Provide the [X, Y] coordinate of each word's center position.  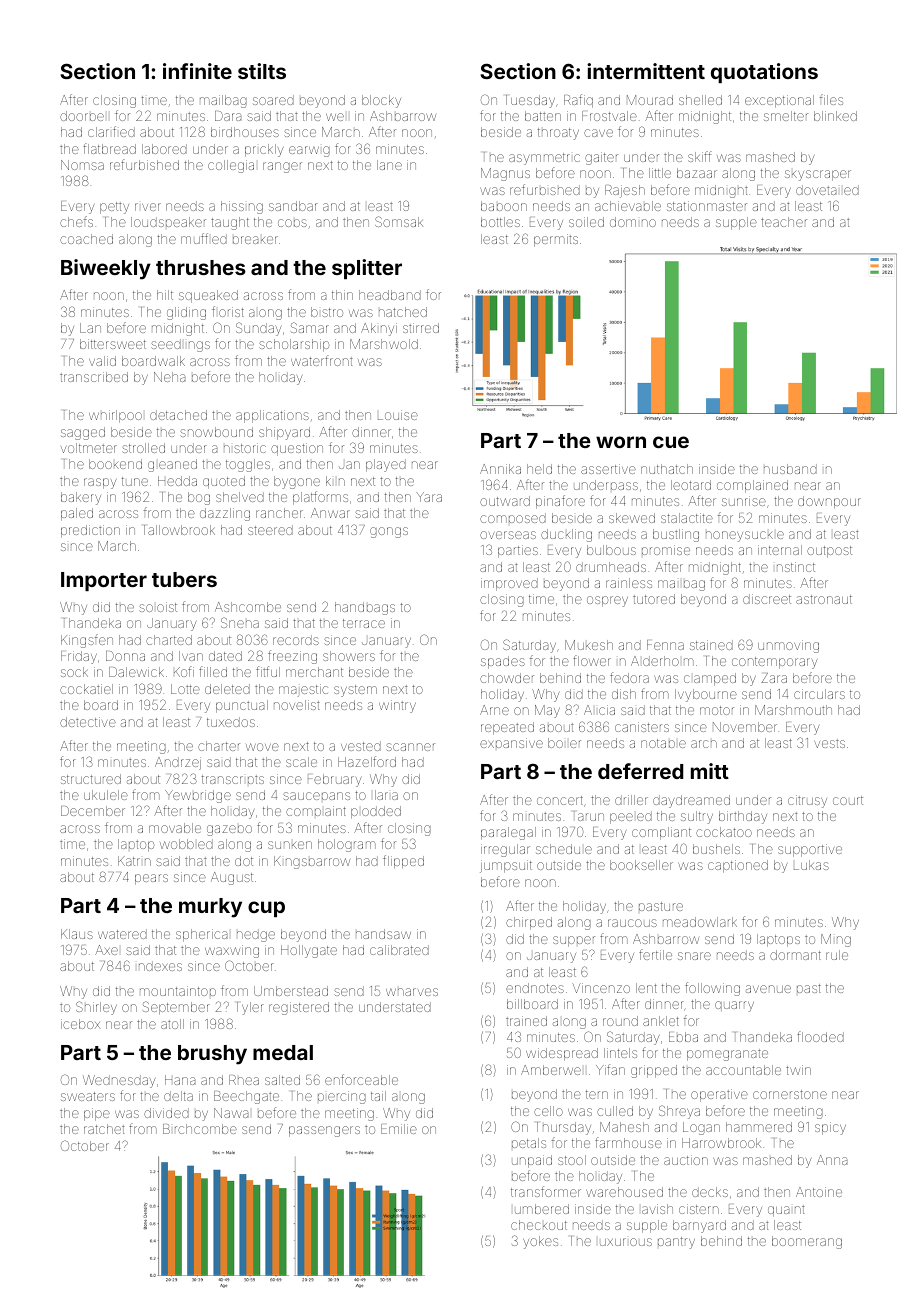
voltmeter [89, 448]
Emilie [399, 1129]
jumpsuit [506, 866]
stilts [262, 71]
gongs [389, 532]
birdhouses [245, 132]
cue [671, 442]
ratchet [104, 1129]
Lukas [811, 865]
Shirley [96, 1008]
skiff [700, 156]
